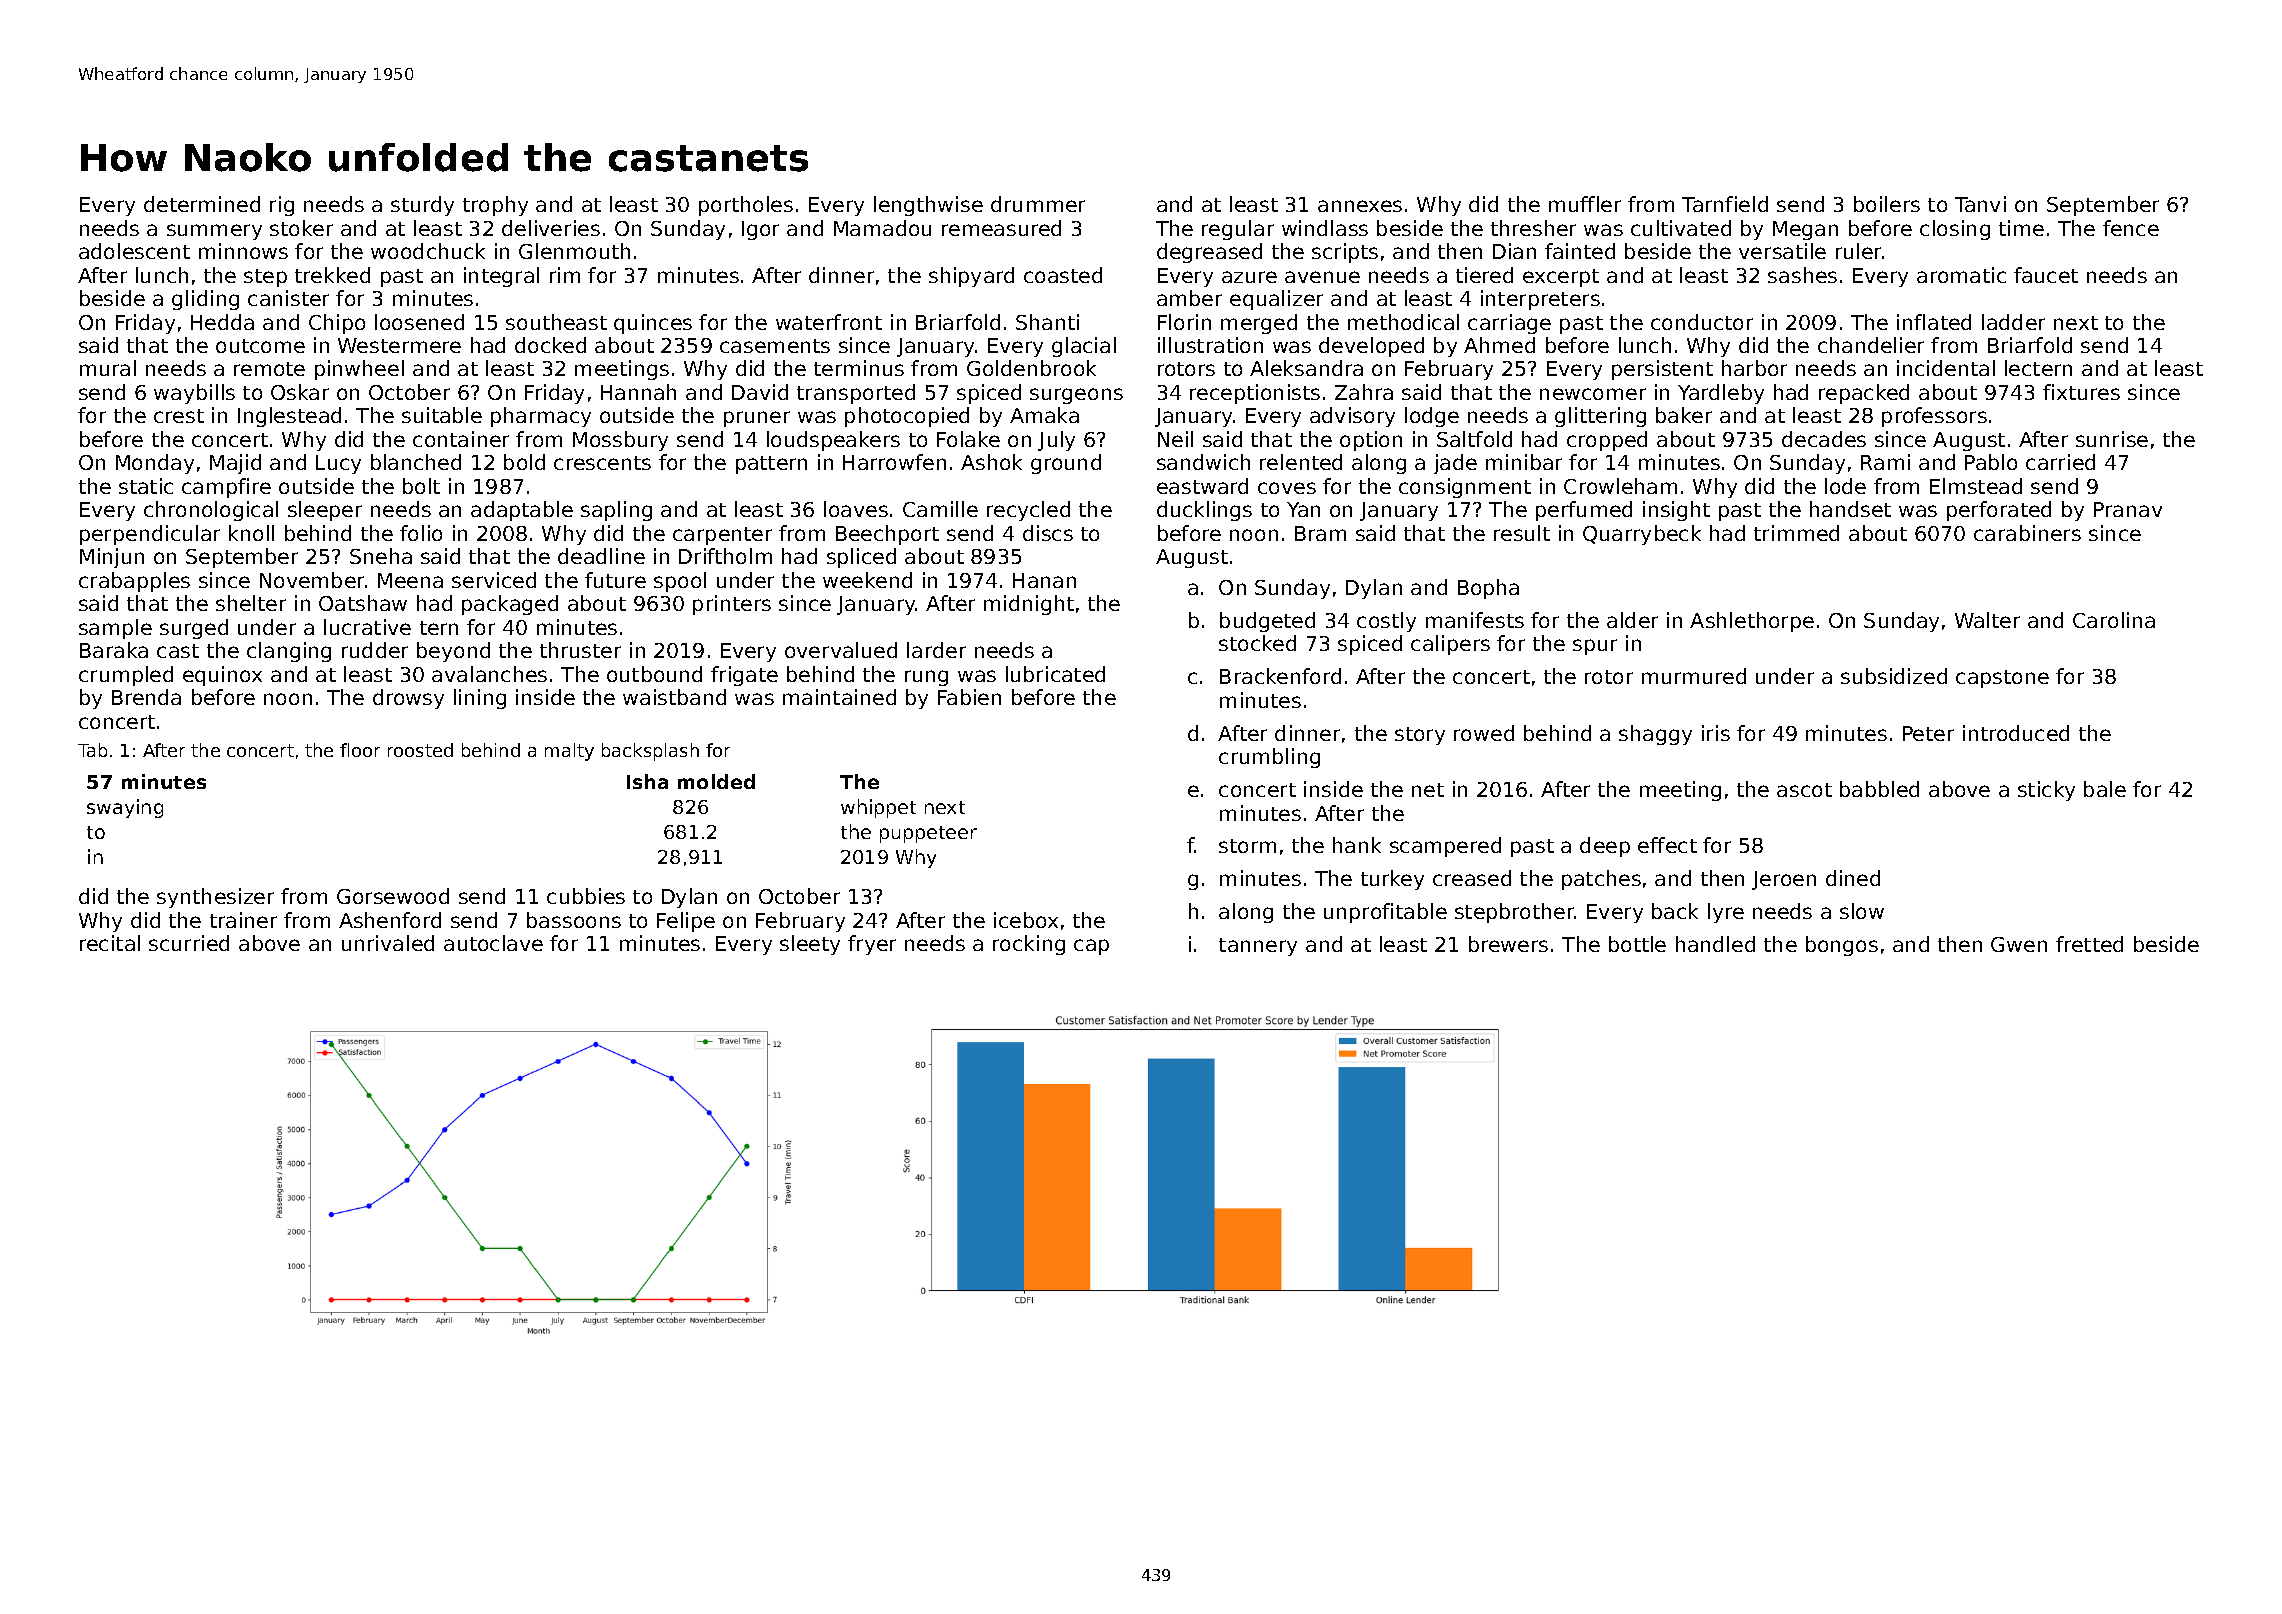 The height and width of the screenshot is (1614, 2282). What do you see at coordinates (1842, 946) in the screenshot?
I see `bongos` at bounding box center [1842, 946].
